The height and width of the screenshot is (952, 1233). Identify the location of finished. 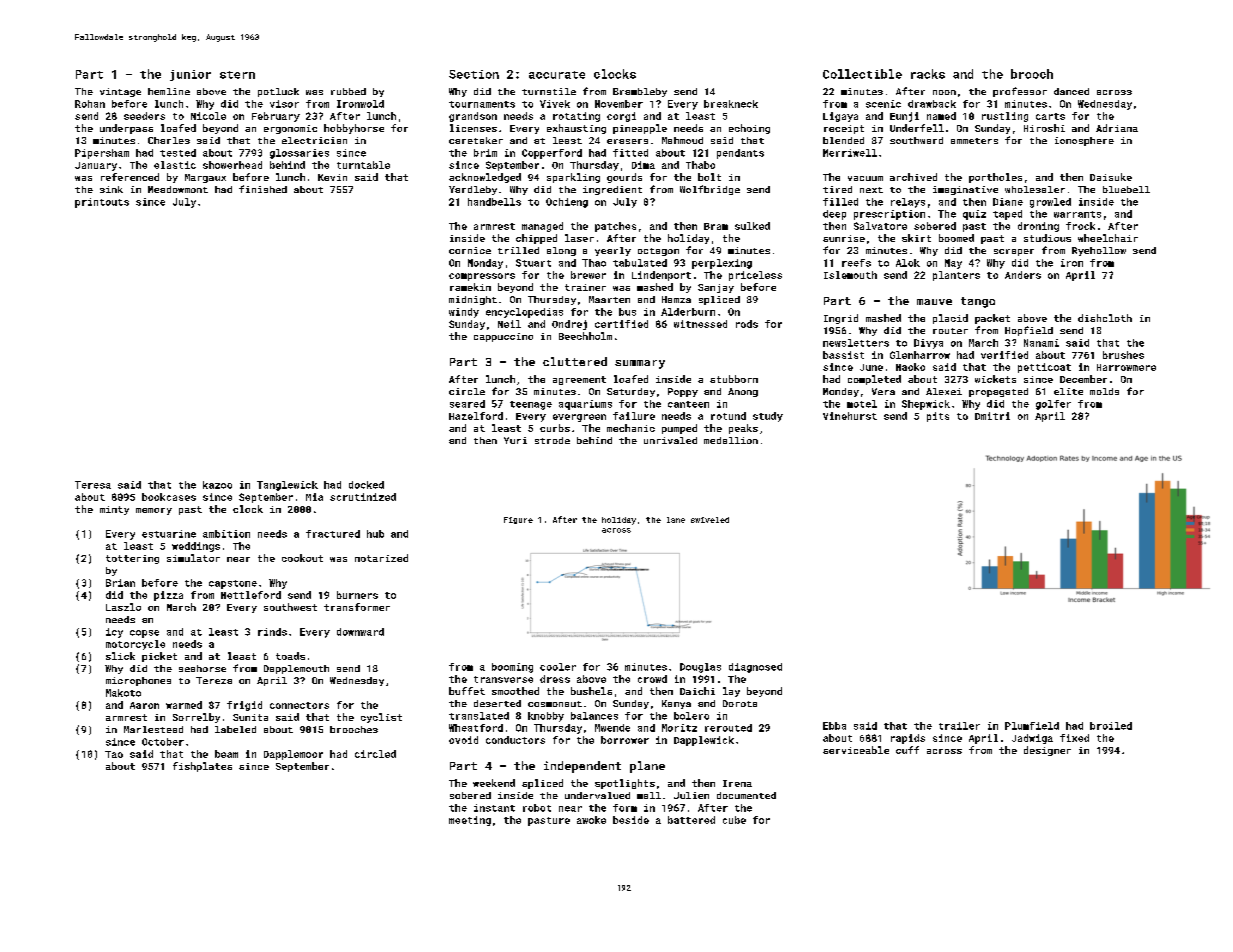
(263, 189).
